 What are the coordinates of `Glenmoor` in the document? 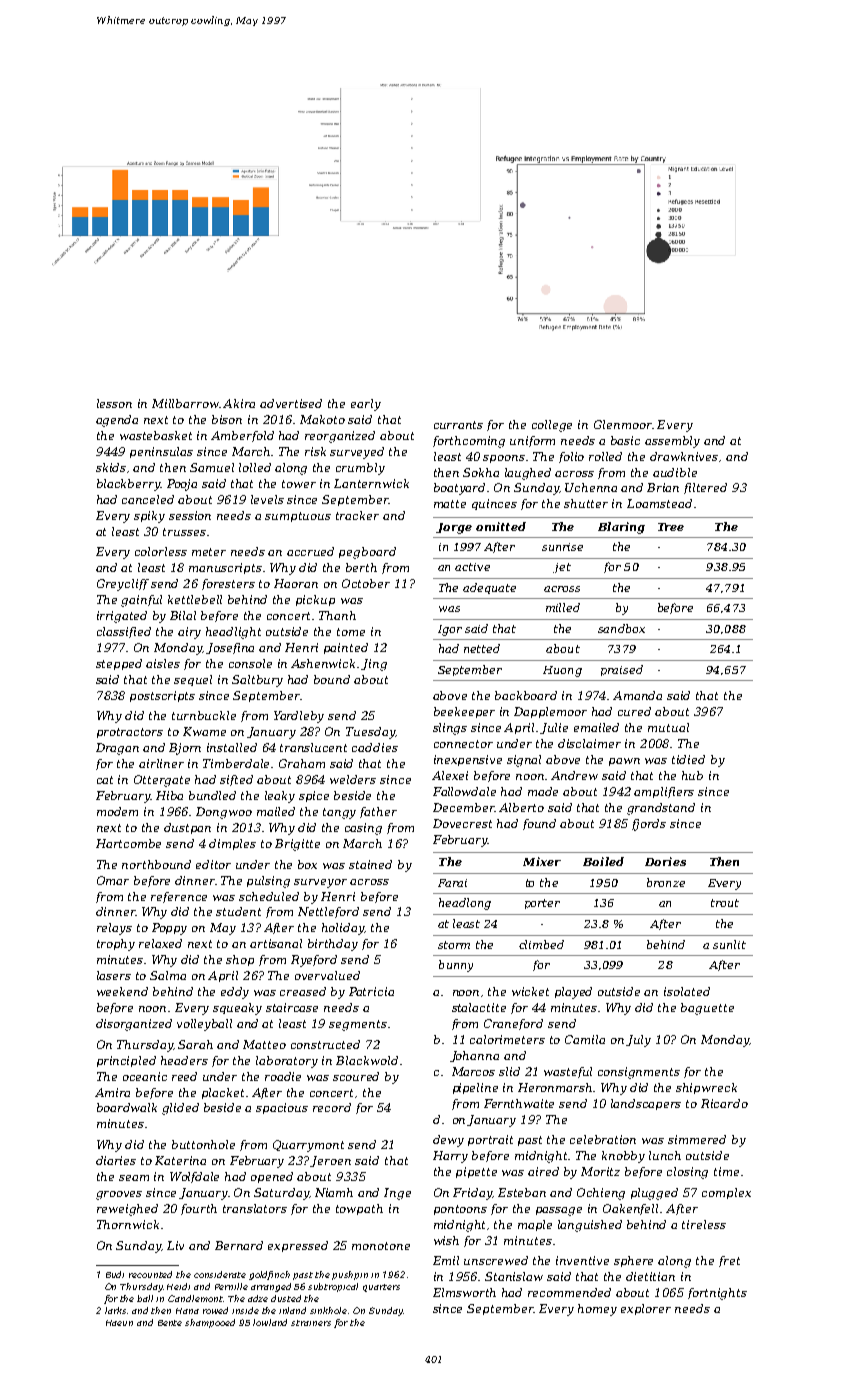 It's located at (623, 424).
